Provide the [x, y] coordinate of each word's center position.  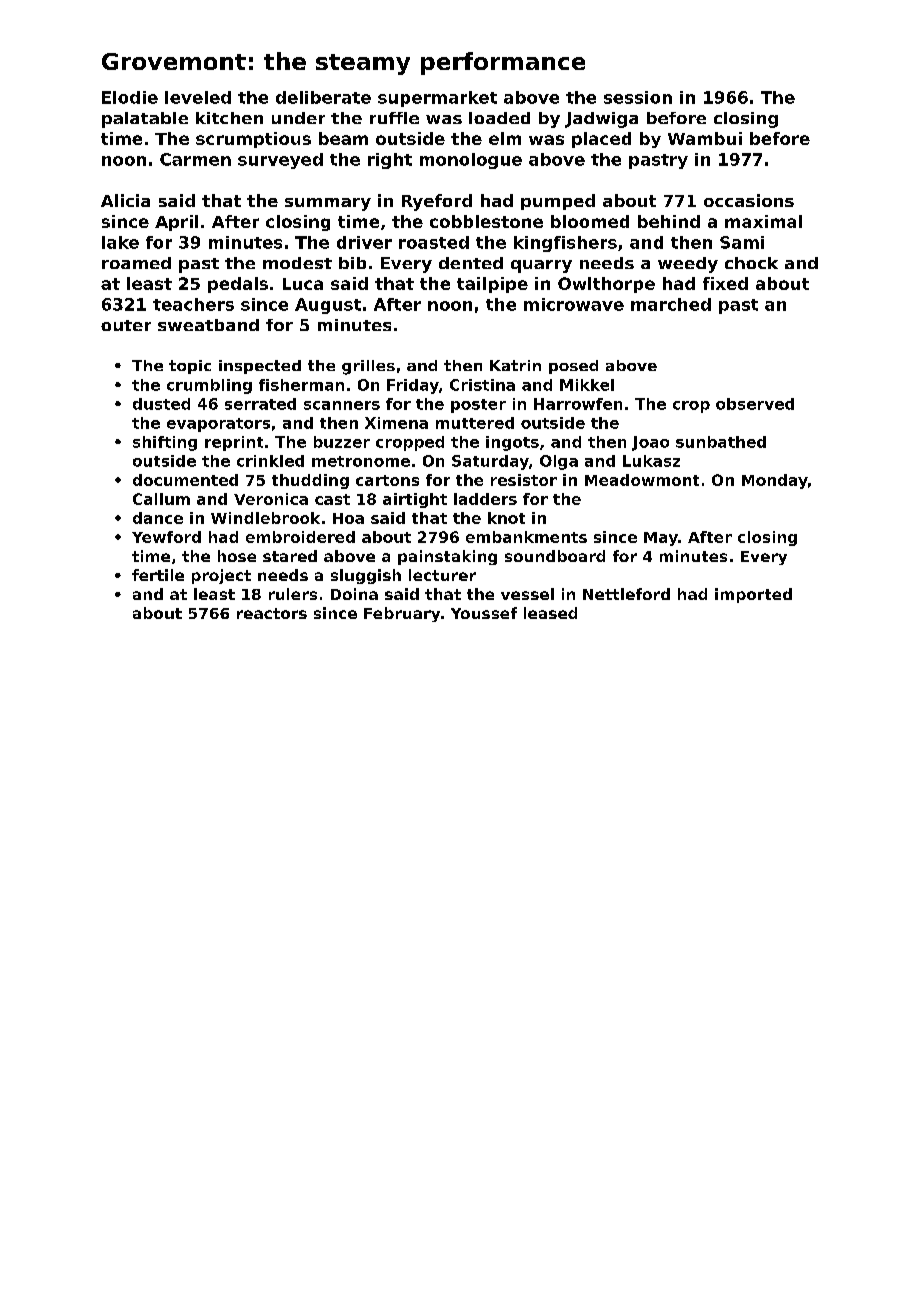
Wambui [705, 138]
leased [550, 613]
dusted [161, 404]
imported [753, 595]
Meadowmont [642, 480]
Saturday [490, 462]
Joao [650, 443]
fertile [158, 575]
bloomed [590, 221]
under [298, 118]
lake [120, 242]
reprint [234, 443]
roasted [434, 242]
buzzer [342, 442]
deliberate [323, 97]
